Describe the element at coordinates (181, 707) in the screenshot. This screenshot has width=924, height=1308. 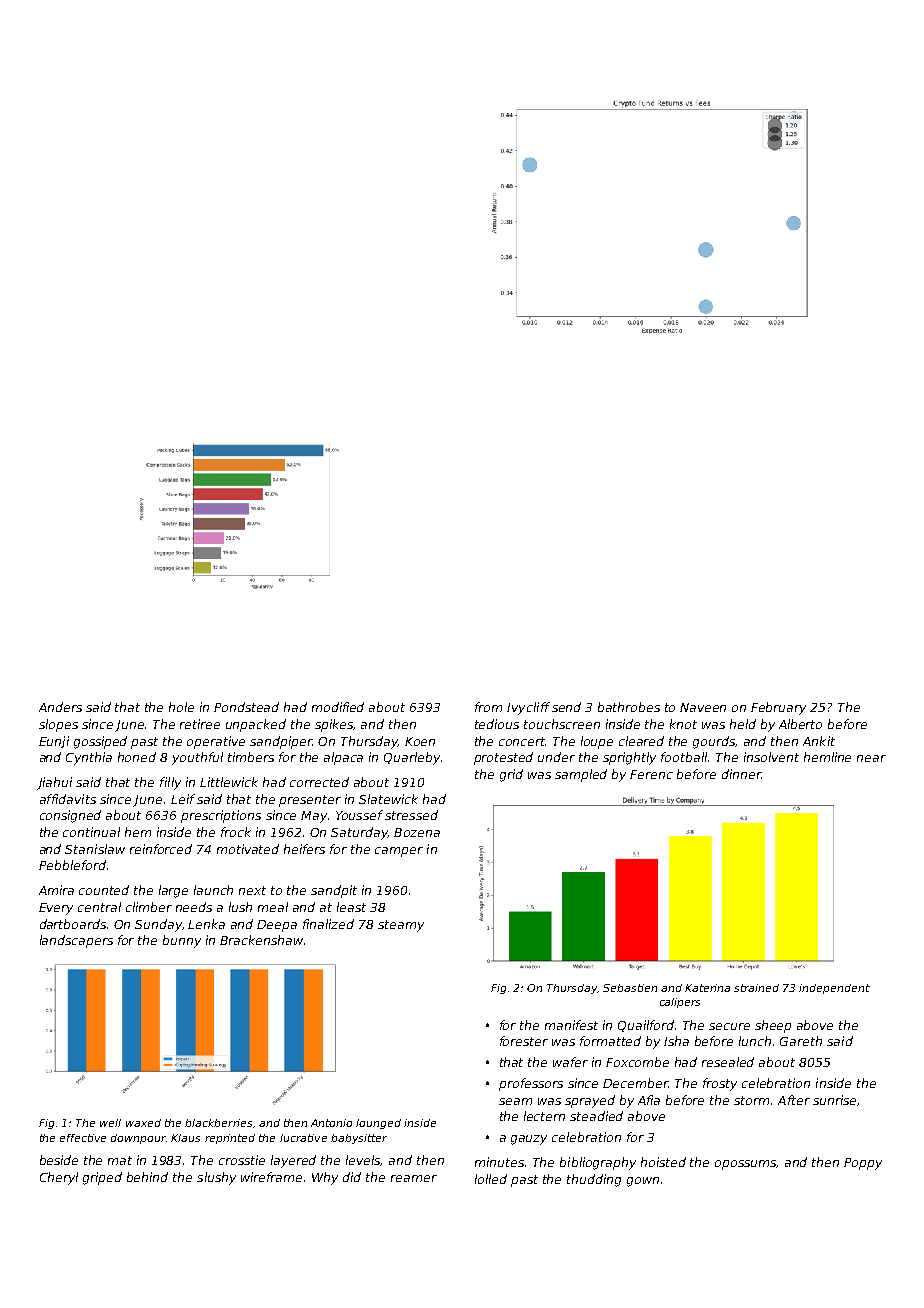
I see `hole` at that location.
